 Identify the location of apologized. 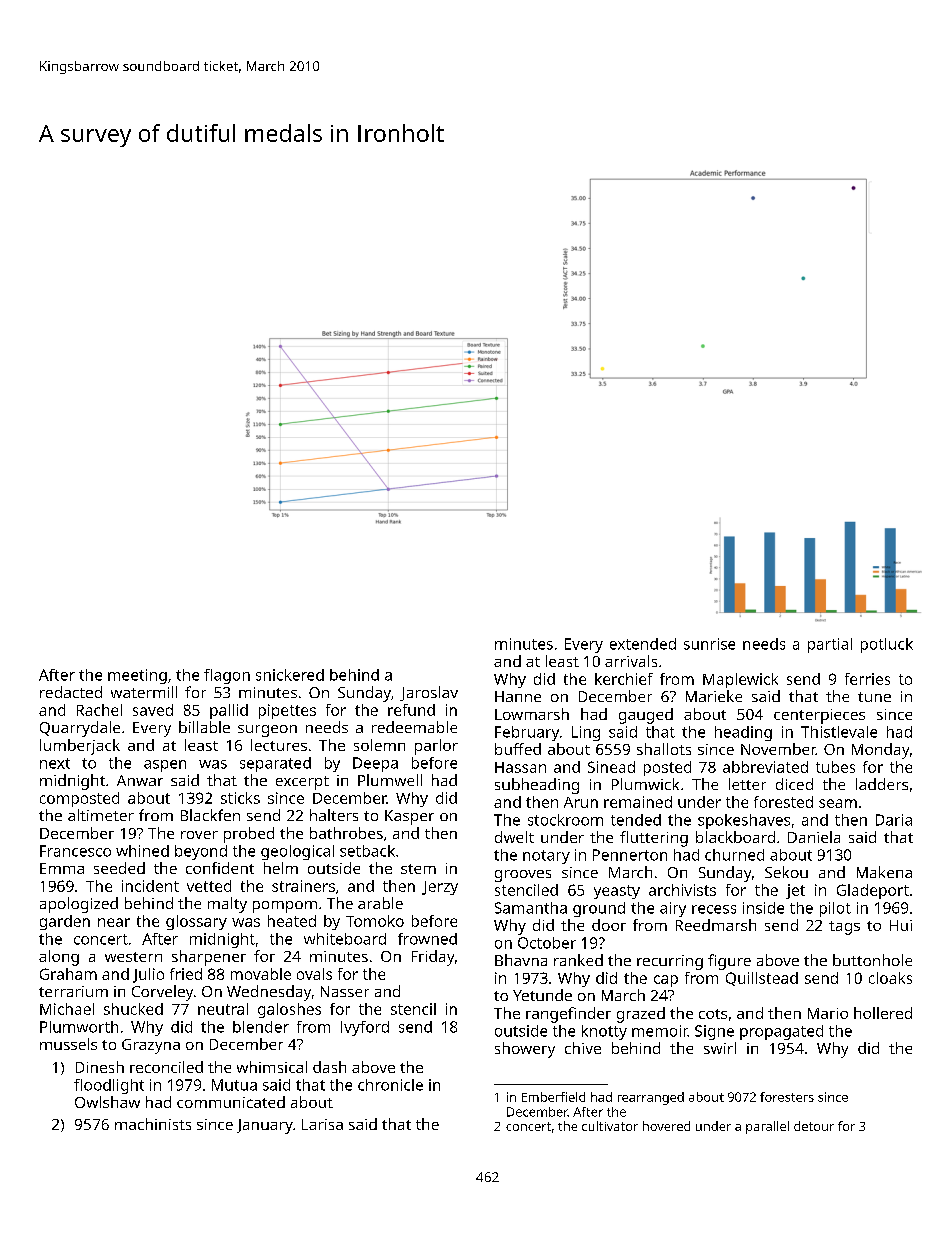
(79, 905).
